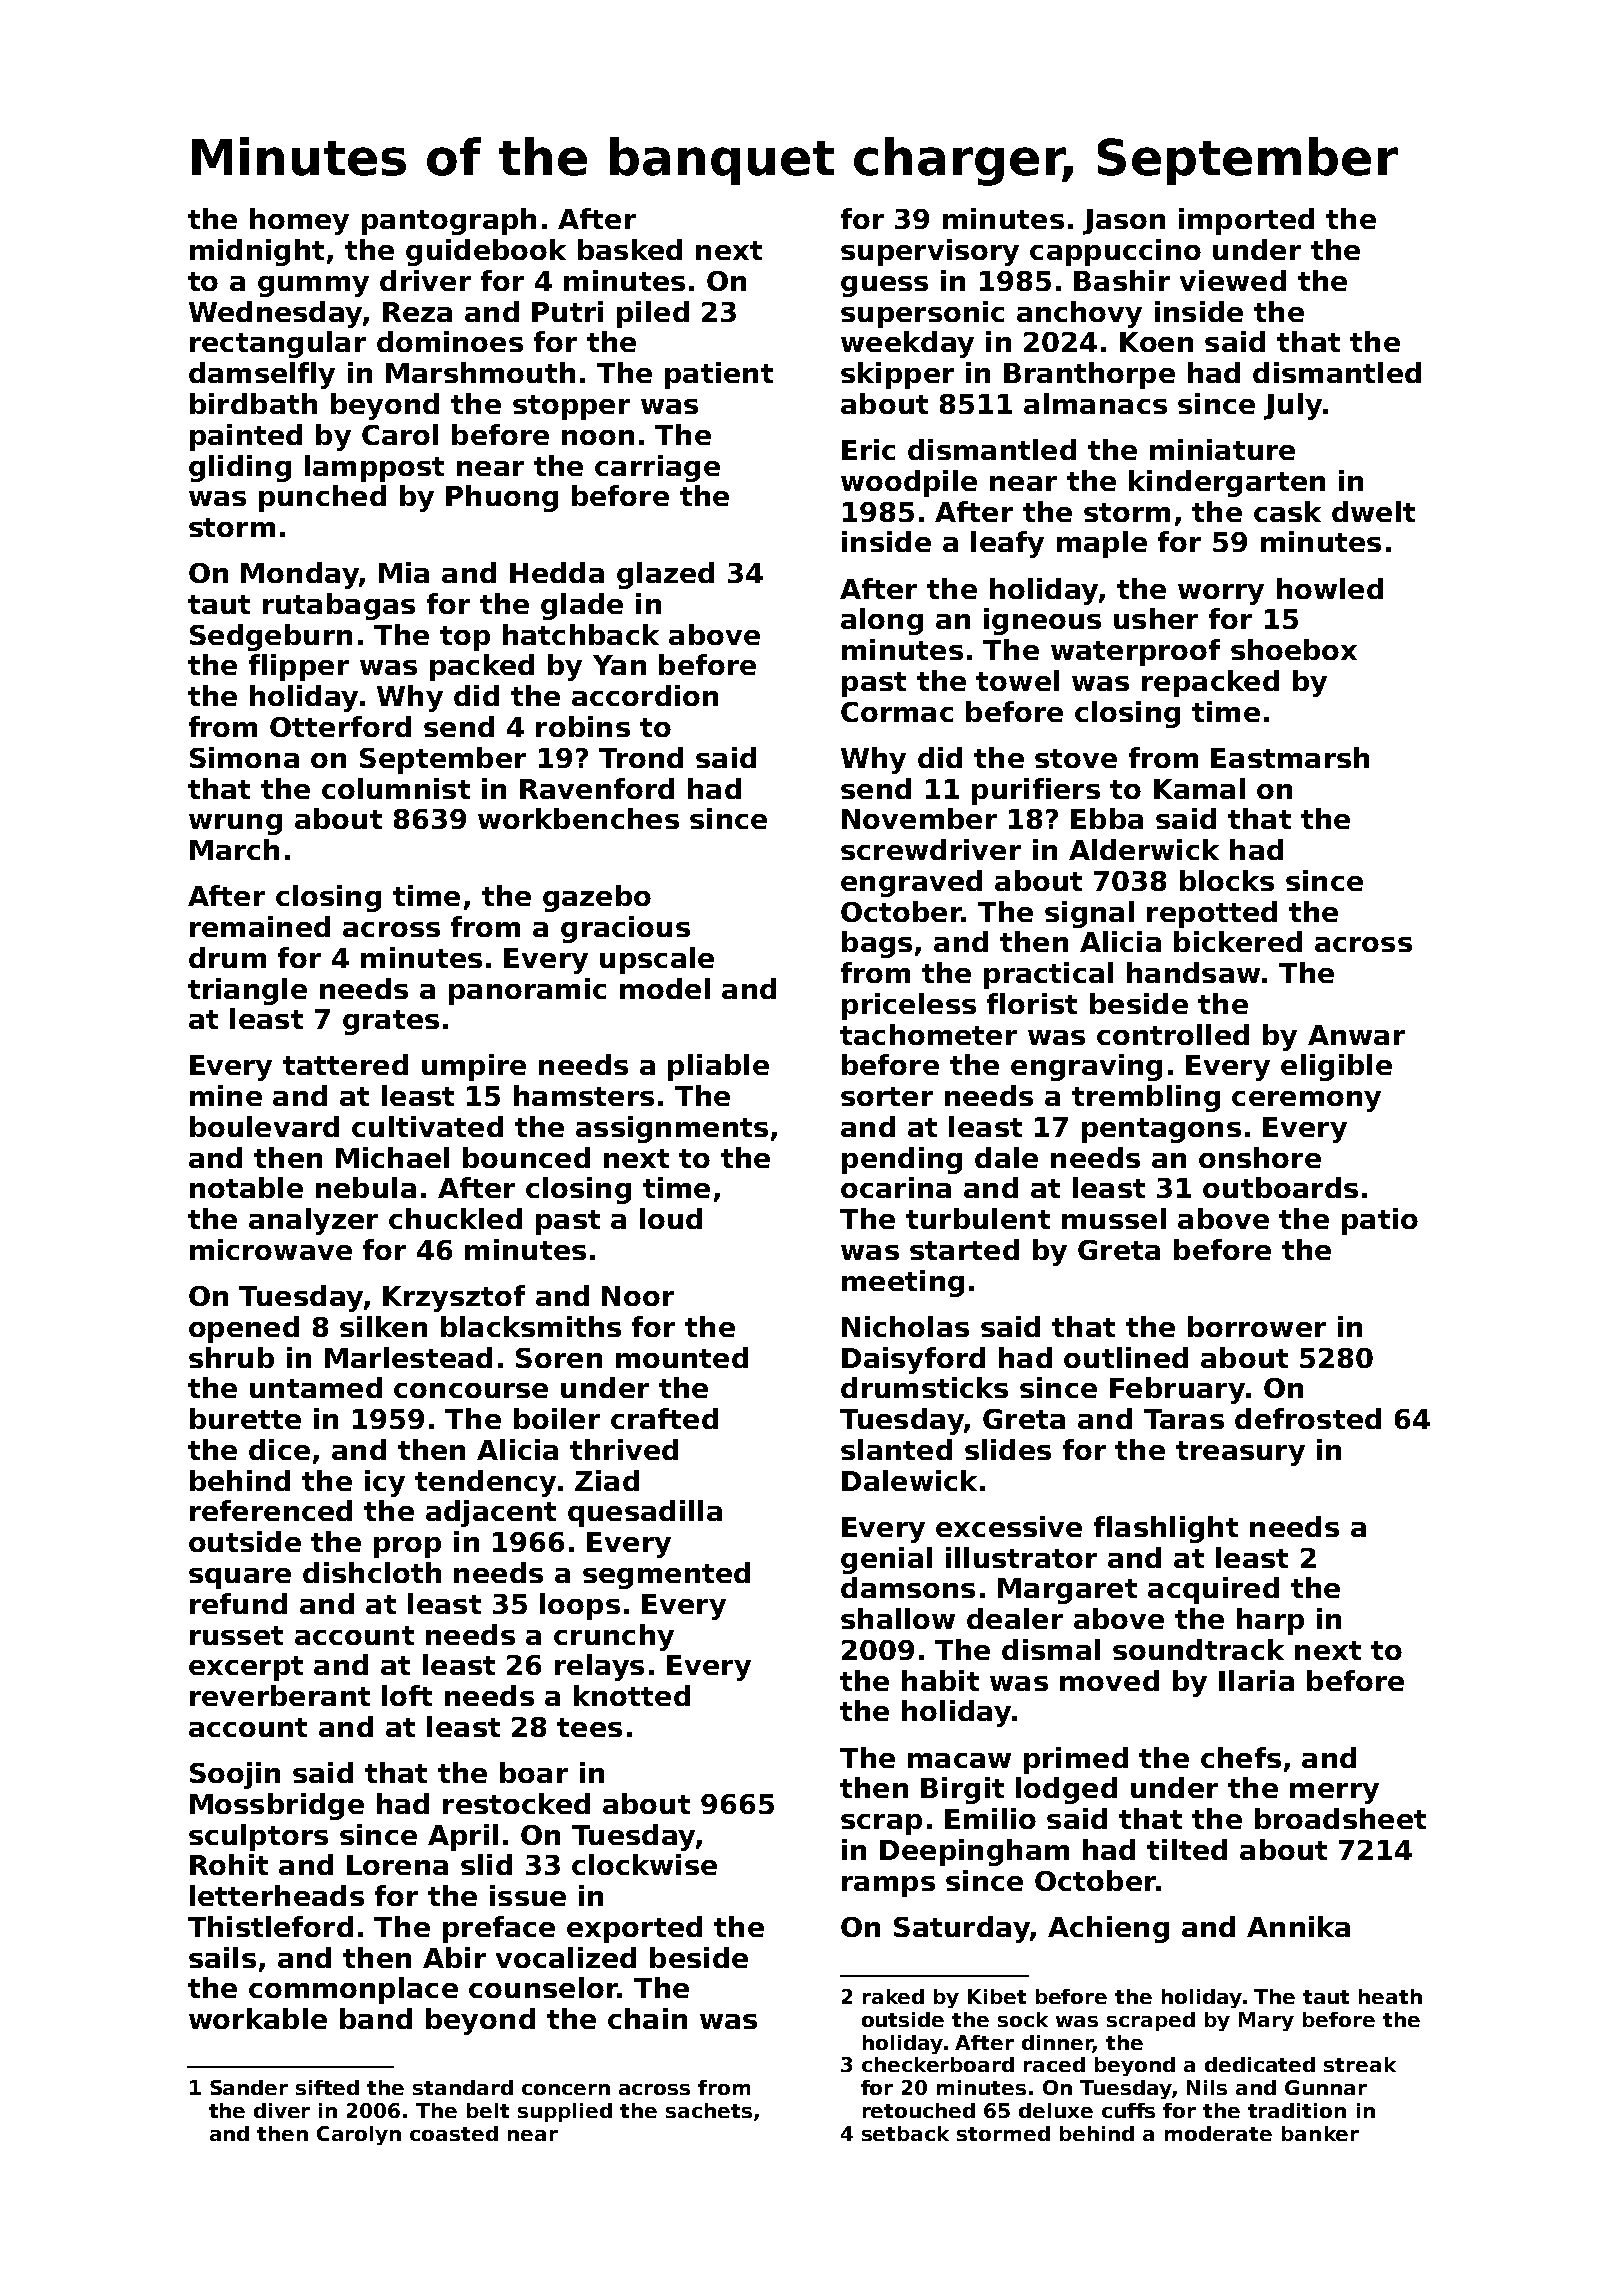 The width and height of the document is (1620, 2292). Describe the element at coordinates (1048, 975) in the document. I see `practical` at that location.
